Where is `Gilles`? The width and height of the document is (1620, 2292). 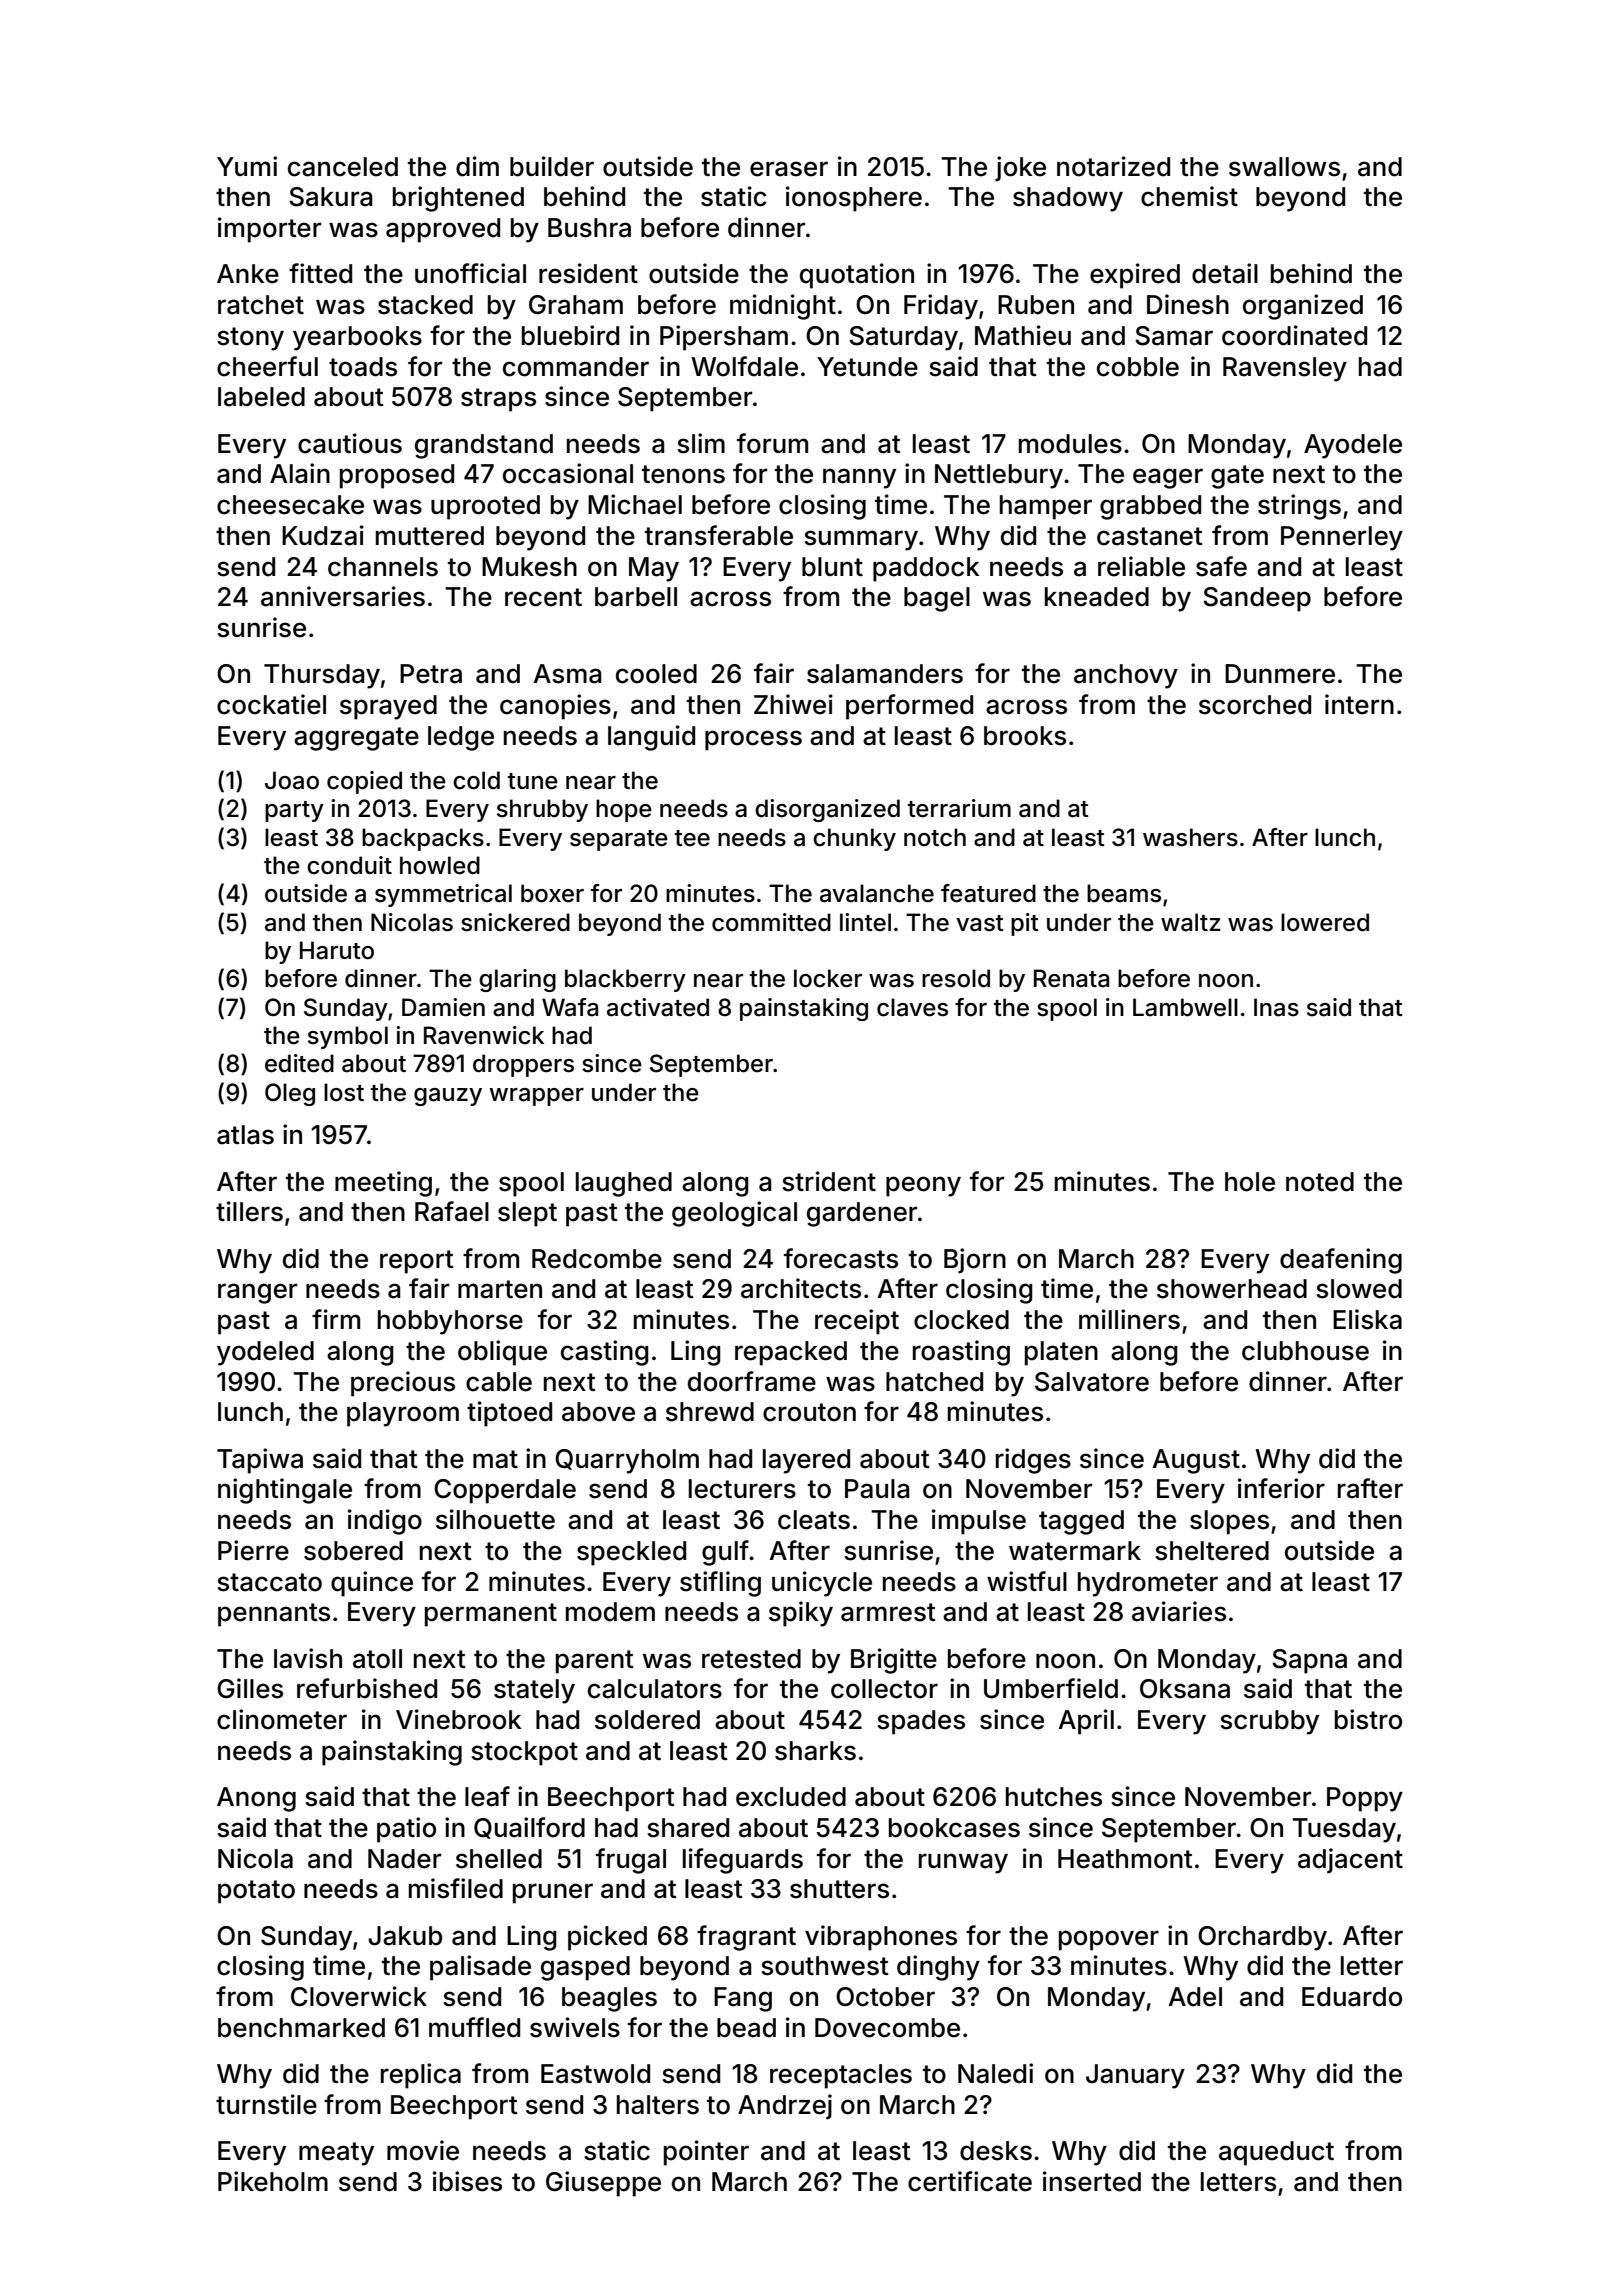
Gilles is located at coordinates (250, 1688).
